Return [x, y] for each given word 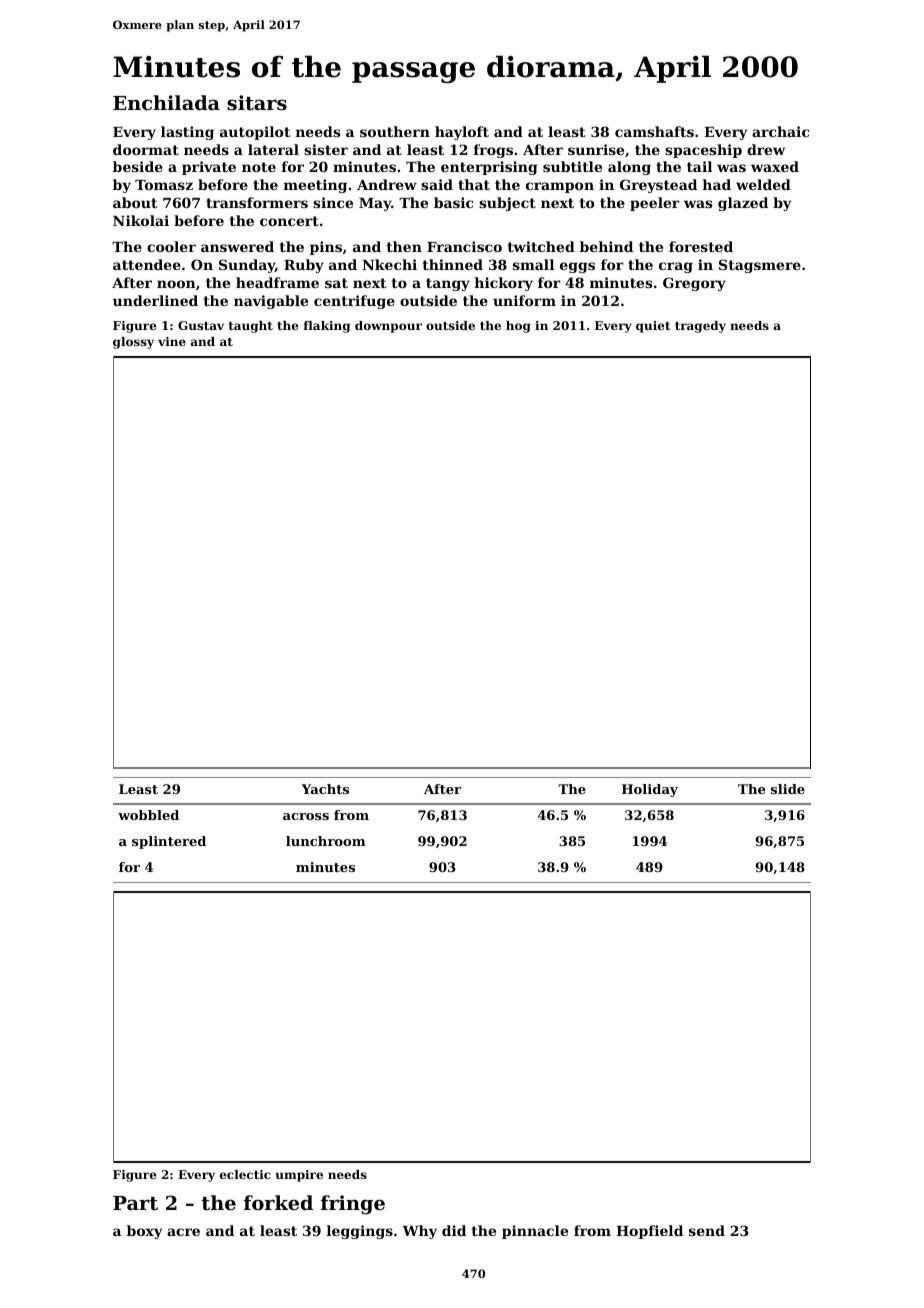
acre [183, 1232]
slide [788, 789]
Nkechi [389, 264]
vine [172, 341]
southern [395, 131]
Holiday [650, 790]
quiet [653, 327]
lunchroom [326, 841]
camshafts [654, 131]
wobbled [148, 815]
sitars [257, 103]
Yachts [325, 789]
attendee [147, 264]
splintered [169, 842]
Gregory [694, 284]
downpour [388, 327]
